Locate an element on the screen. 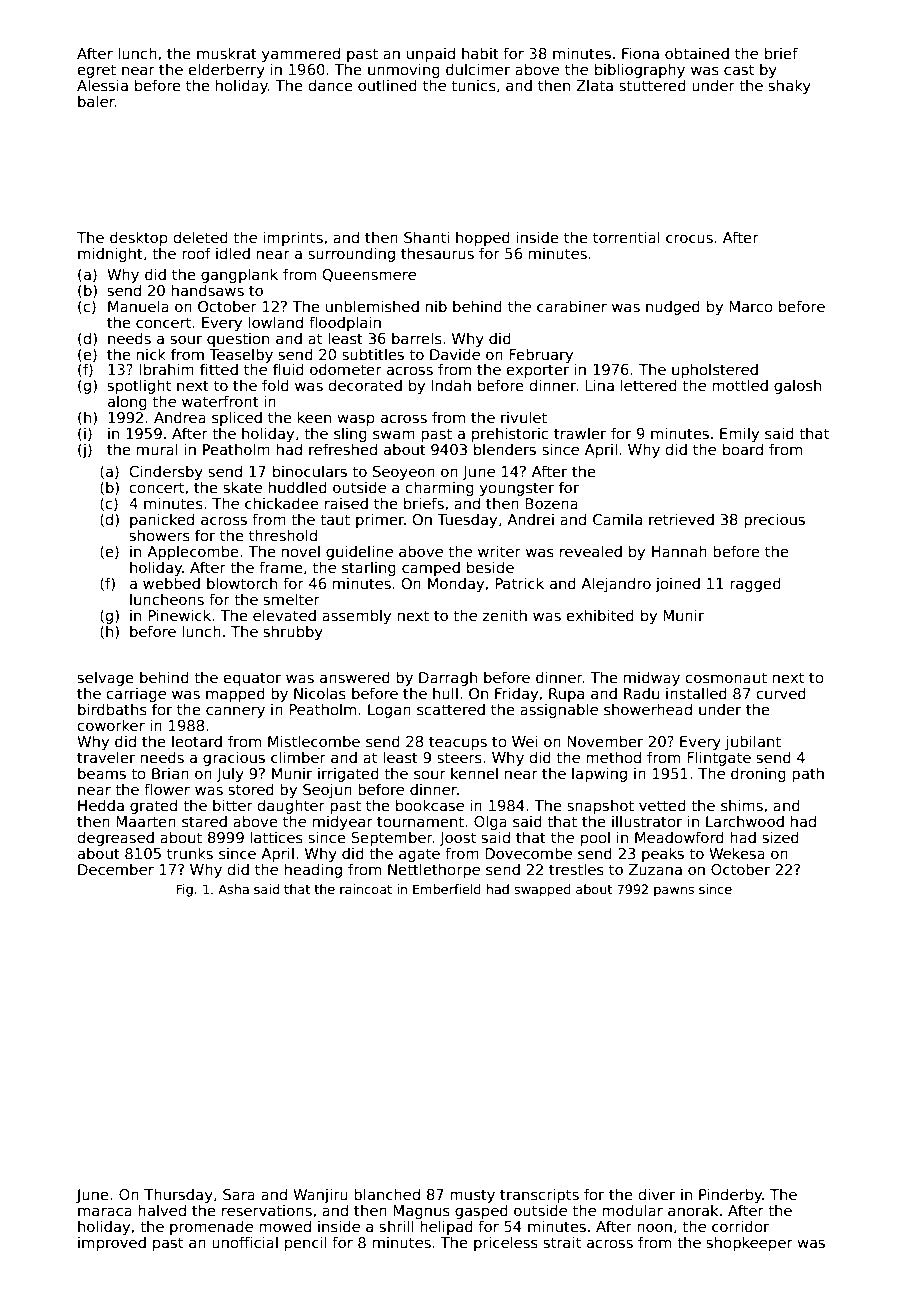 The height and width of the screenshot is (1316, 908). shopkeeper is located at coordinates (750, 1243).
